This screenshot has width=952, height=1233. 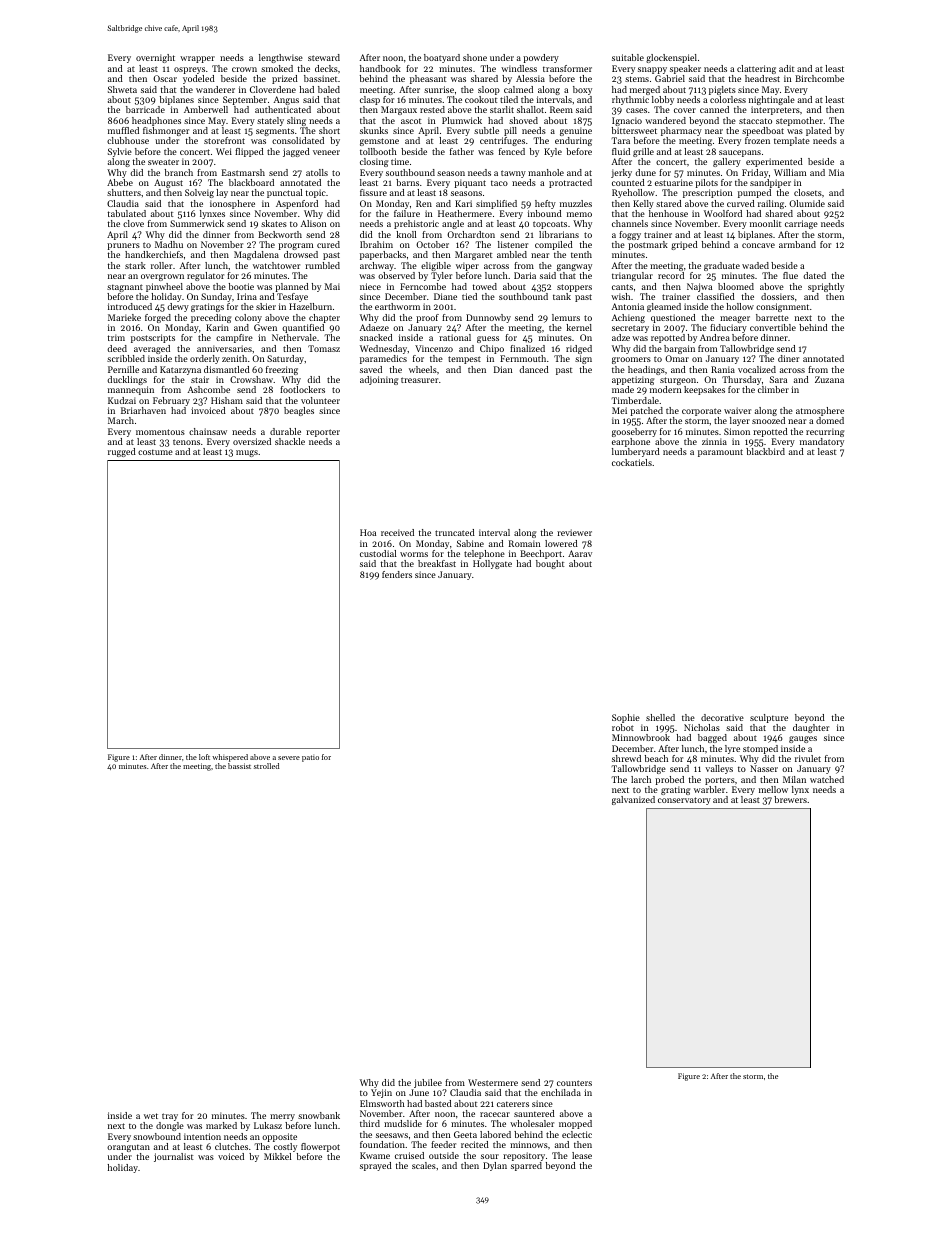 What do you see at coordinates (173, 1157) in the screenshot?
I see `journalist` at bounding box center [173, 1157].
